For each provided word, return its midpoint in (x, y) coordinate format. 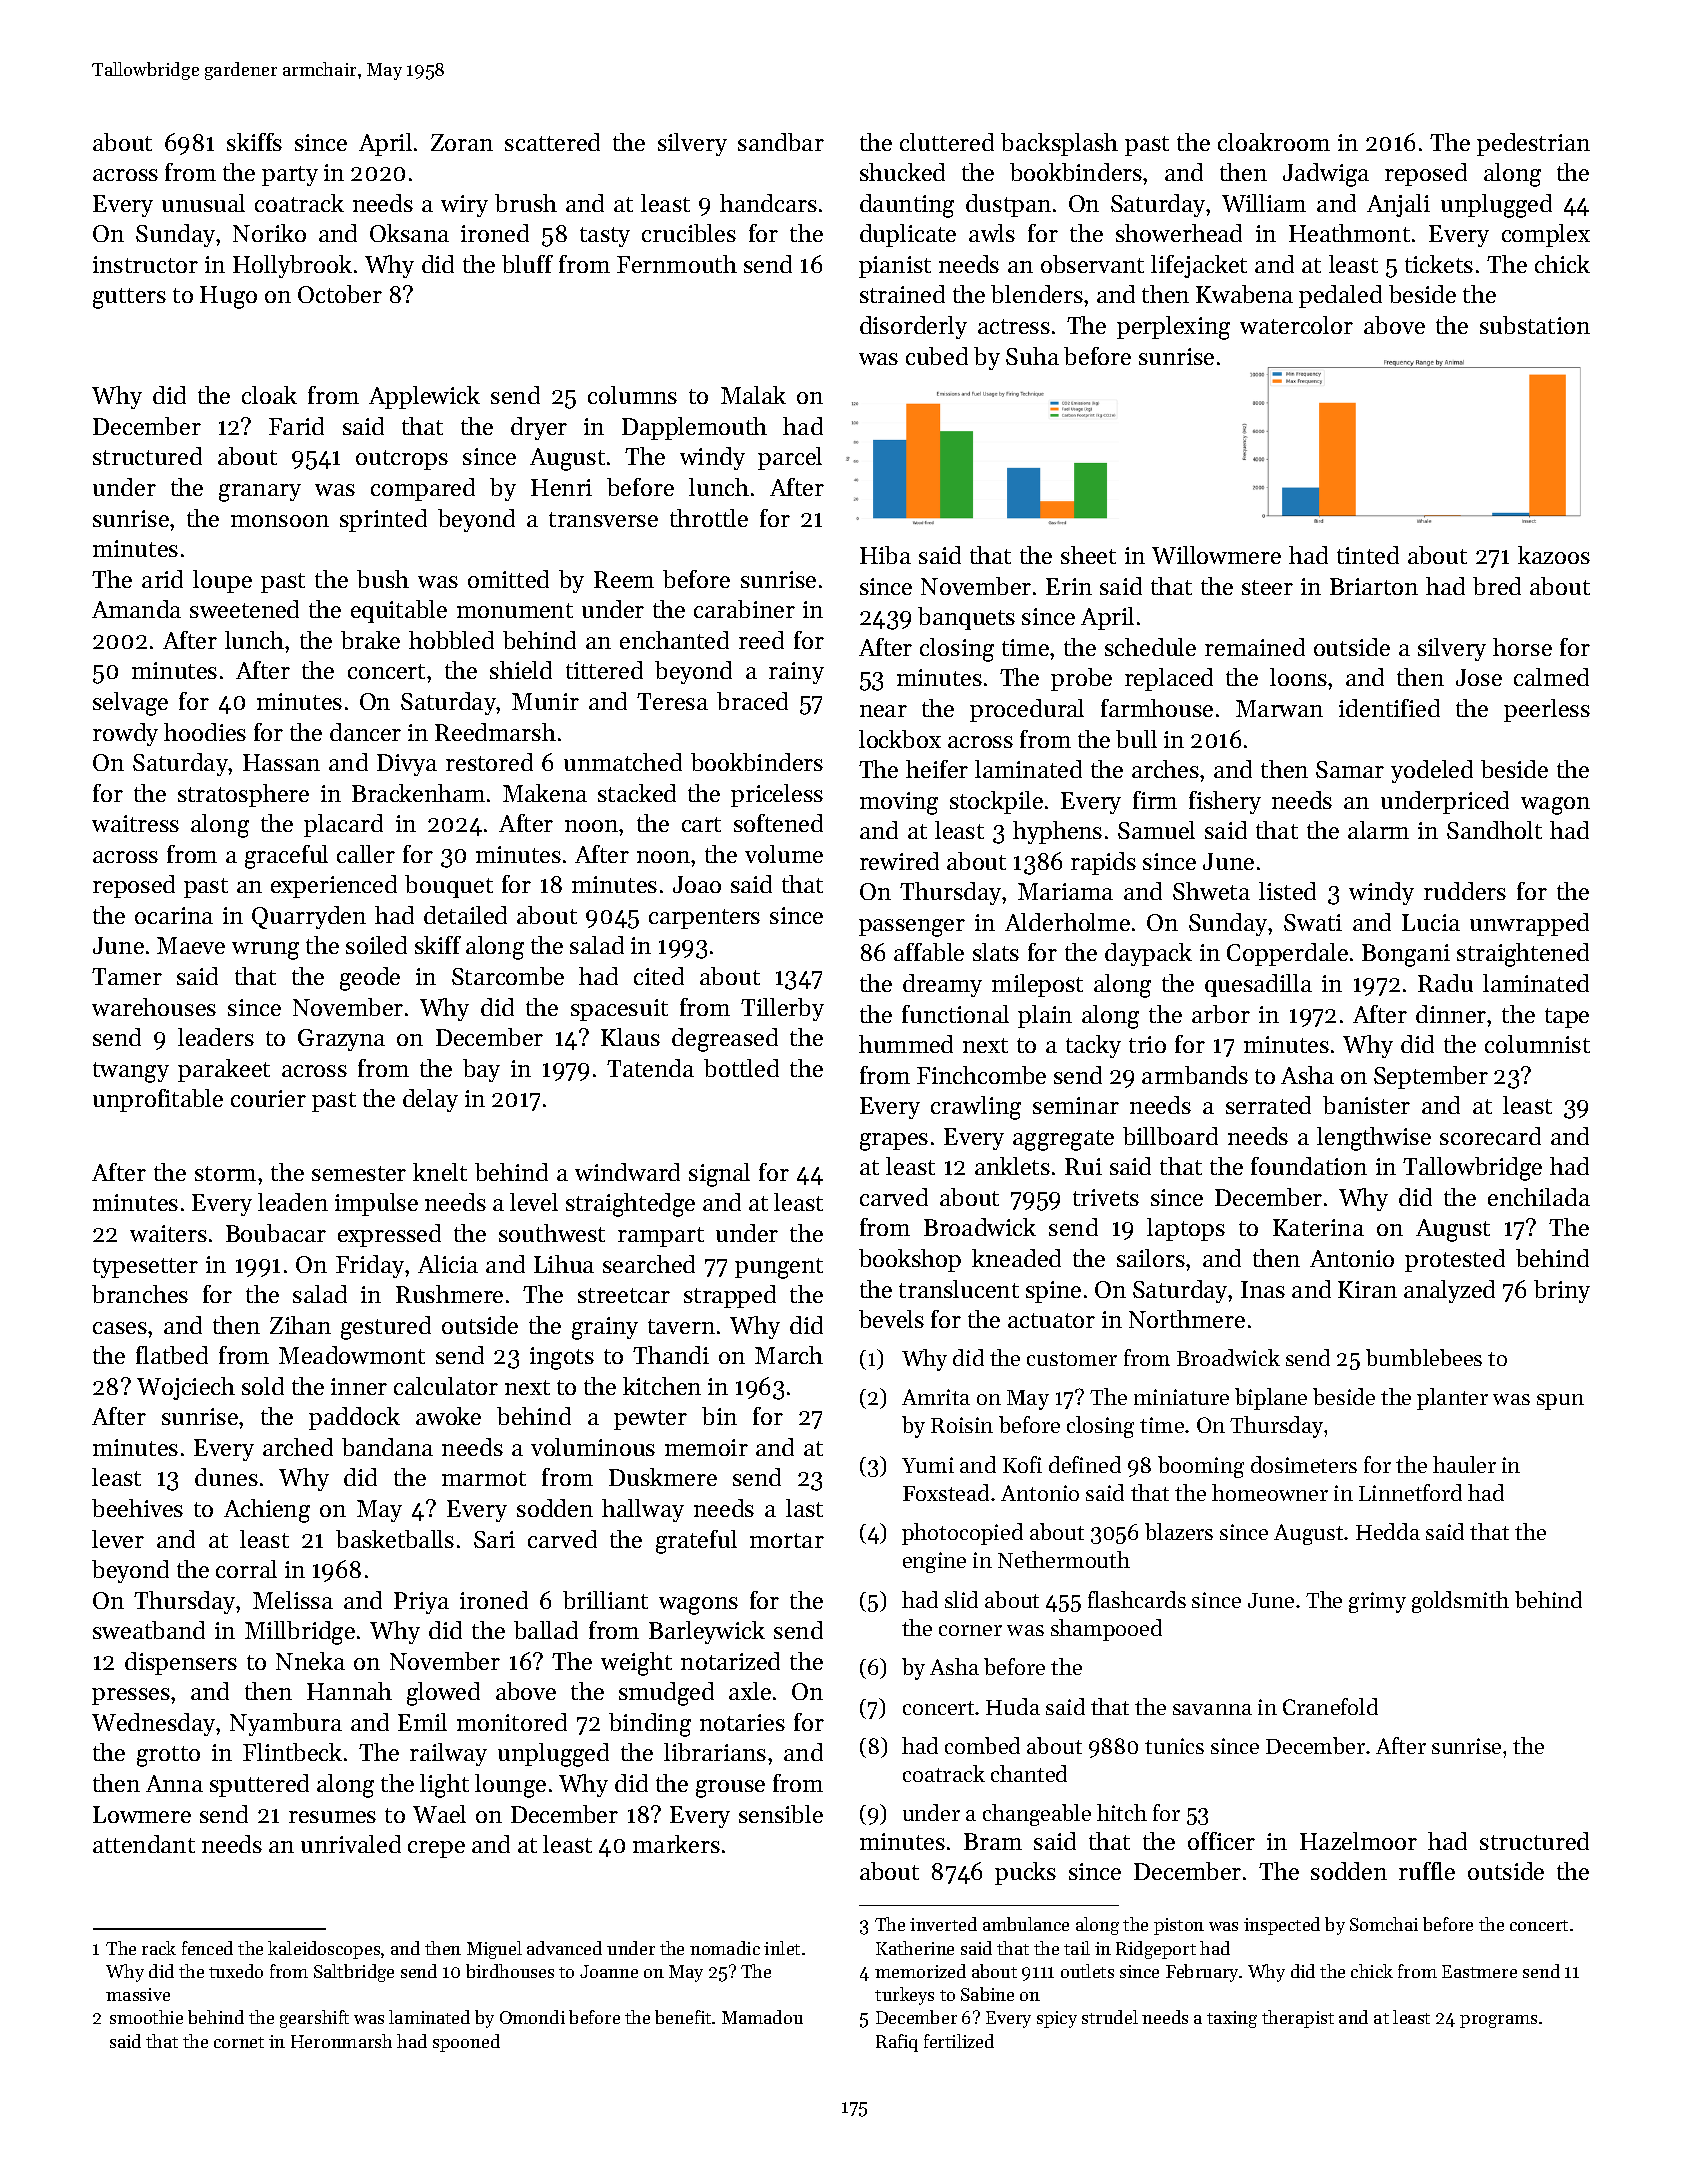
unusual (203, 203)
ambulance (1026, 1924)
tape (1567, 1018)
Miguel (494, 1950)
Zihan (300, 1325)
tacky (1093, 1046)
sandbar (781, 142)
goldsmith (1460, 1602)
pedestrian (1533, 144)
